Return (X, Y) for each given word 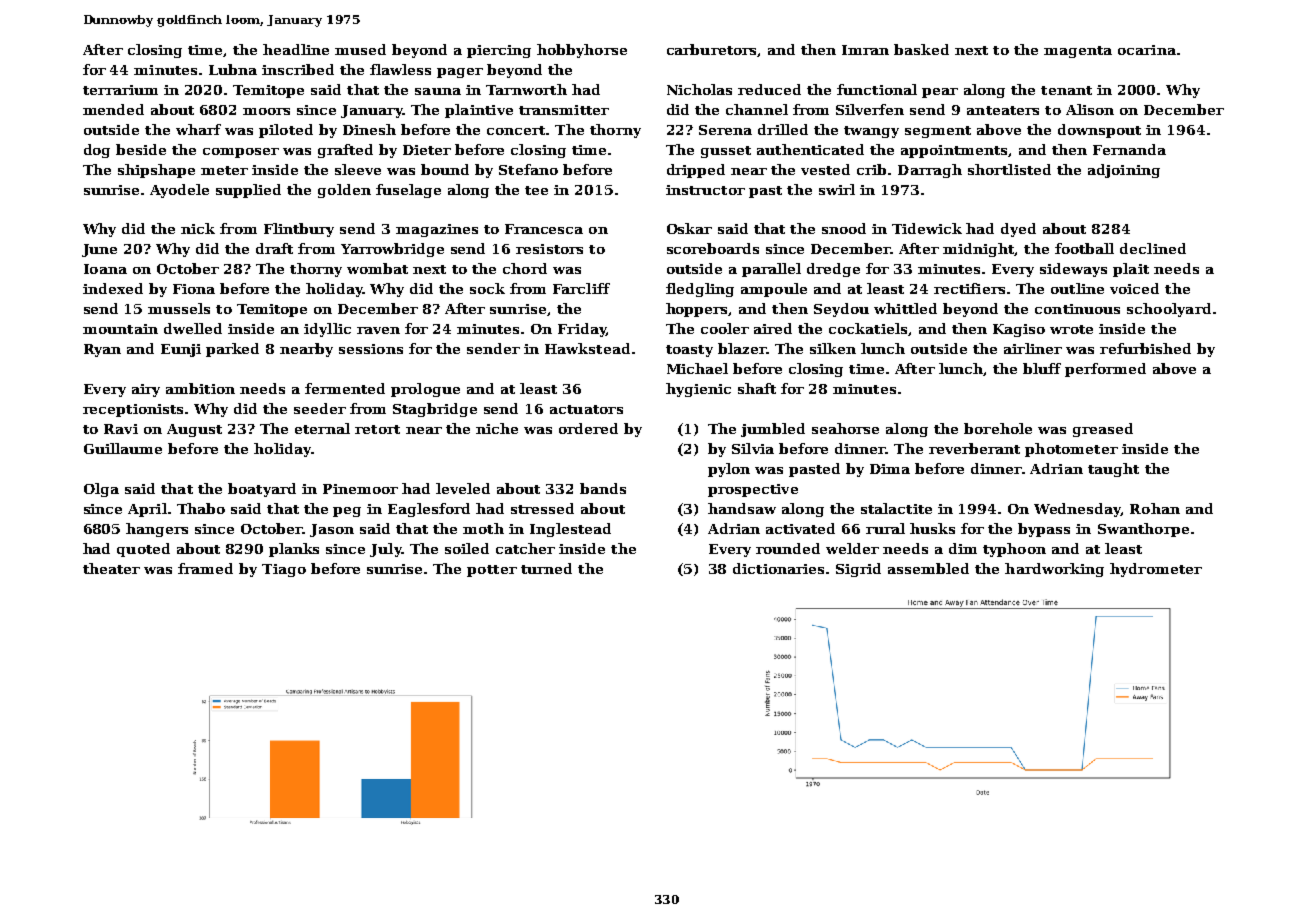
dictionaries (778, 568)
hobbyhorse (582, 51)
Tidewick (927, 228)
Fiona (194, 289)
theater (111, 568)
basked (921, 49)
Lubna (233, 69)
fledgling (700, 290)
